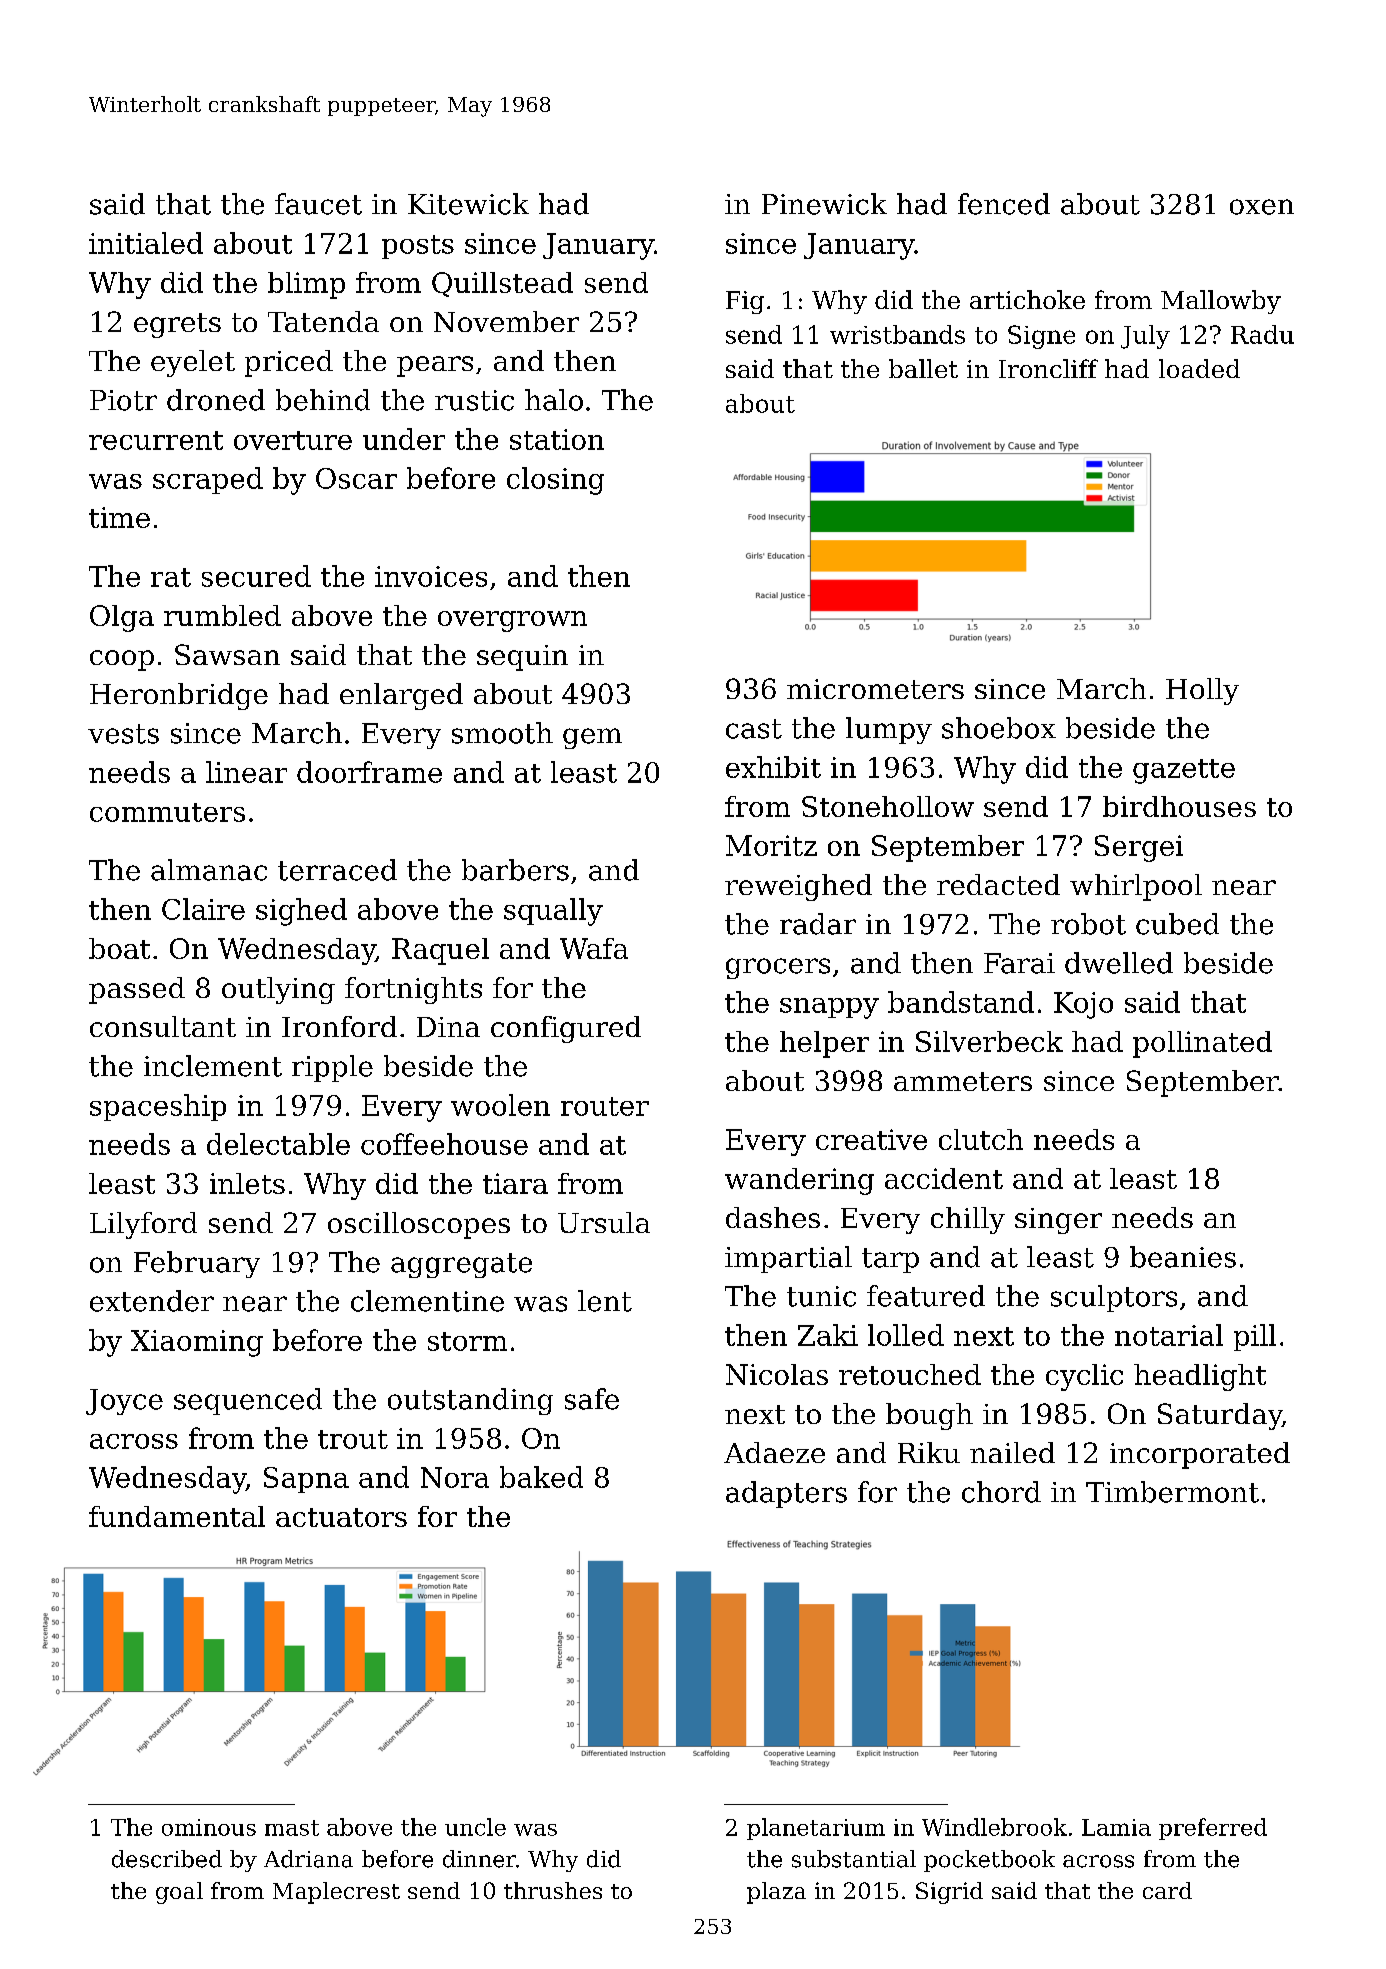 This page has width=1386, height=1969. Describe the element at coordinates (554, 400) in the page. I see `halo` at that location.
